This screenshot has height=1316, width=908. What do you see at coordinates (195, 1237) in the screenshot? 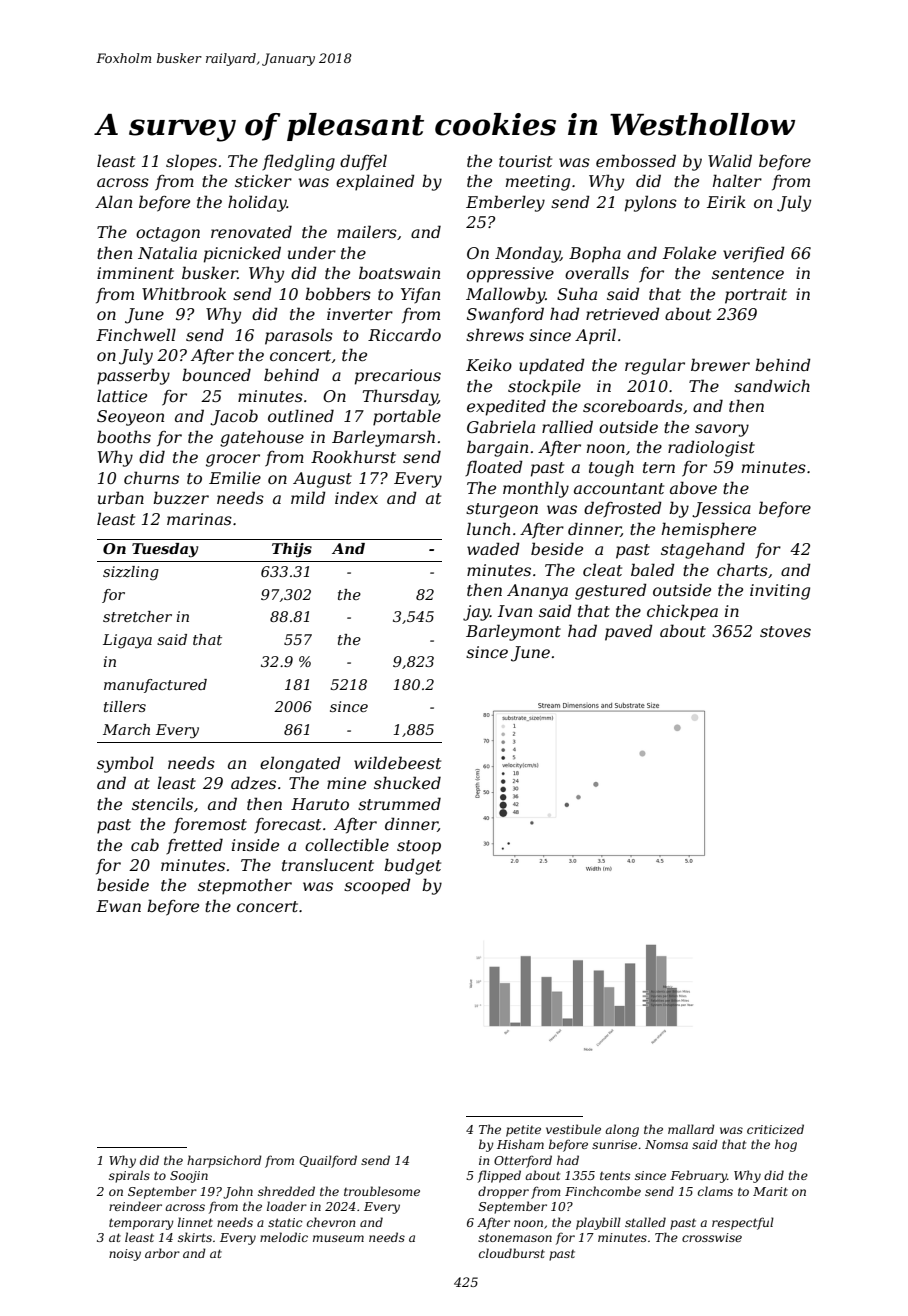
I see `skirts` at bounding box center [195, 1237].
